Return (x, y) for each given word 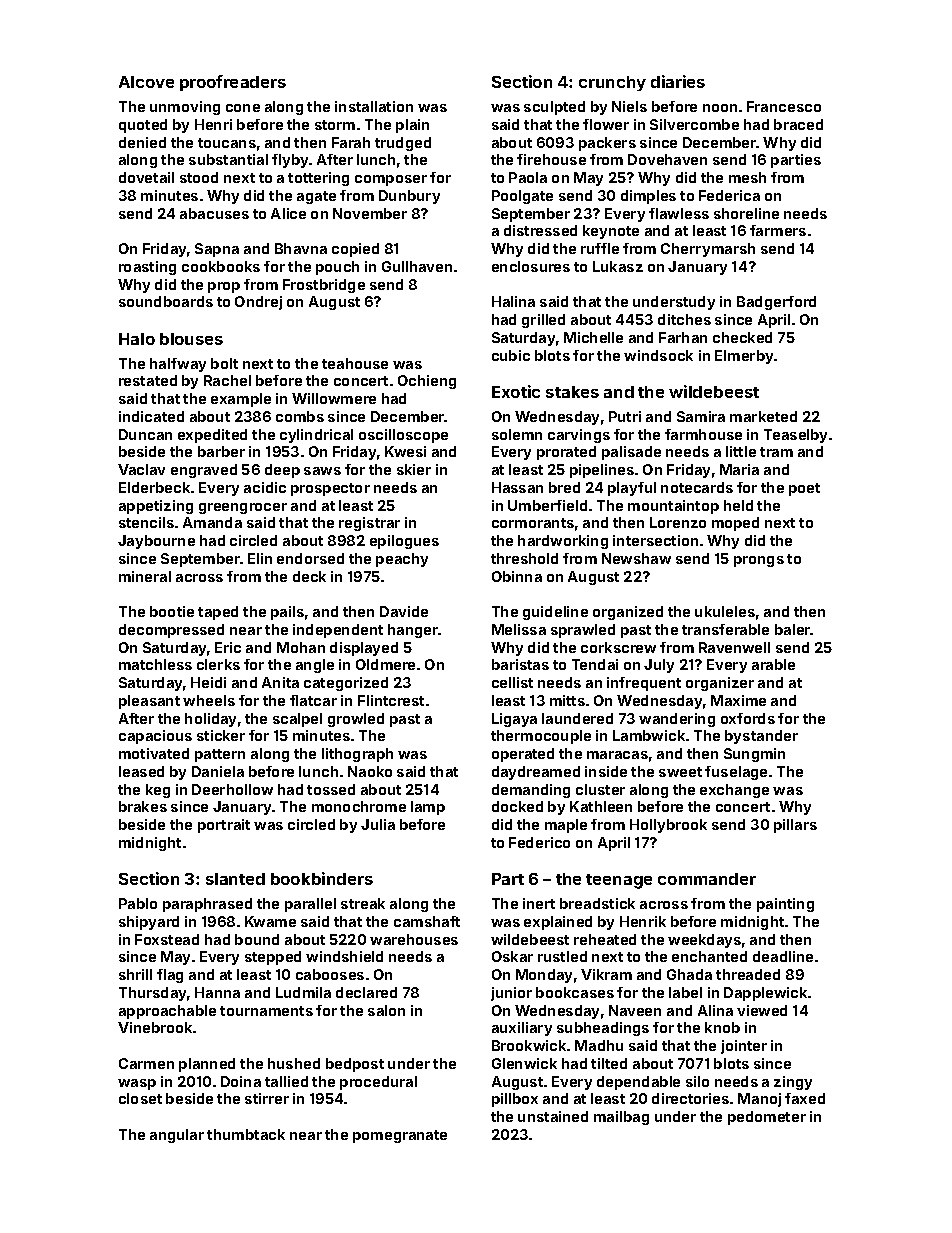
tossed (331, 789)
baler (793, 629)
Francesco (784, 106)
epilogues (404, 542)
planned (207, 1065)
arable (773, 664)
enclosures (531, 266)
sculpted (554, 108)
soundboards (166, 301)
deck (309, 576)
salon (386, 1010)
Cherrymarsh (708, 250)
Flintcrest (391, 700)
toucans (227, 143)
